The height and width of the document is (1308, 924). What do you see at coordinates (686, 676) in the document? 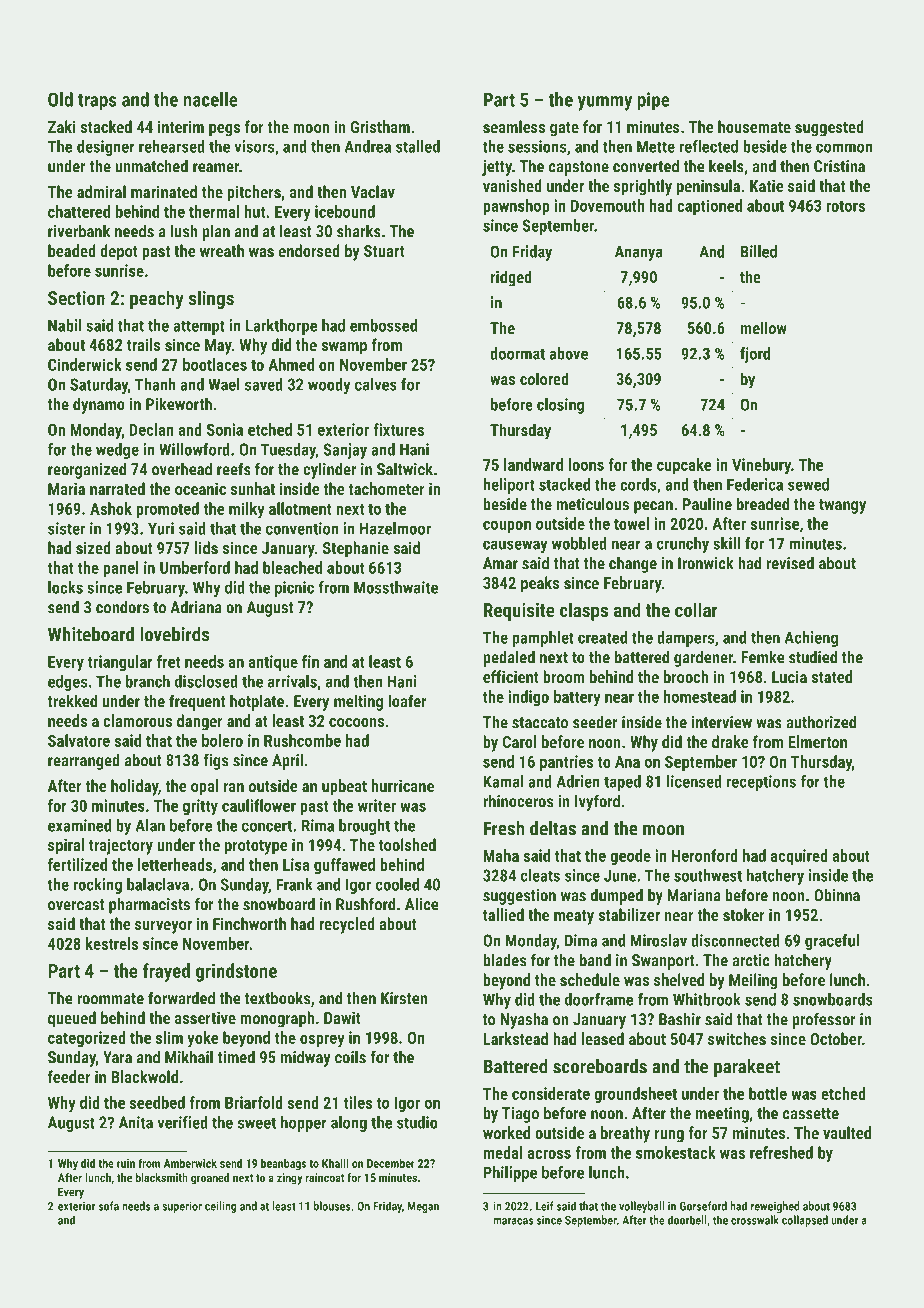
I see `brooch` at bounding box center [686, 676].
